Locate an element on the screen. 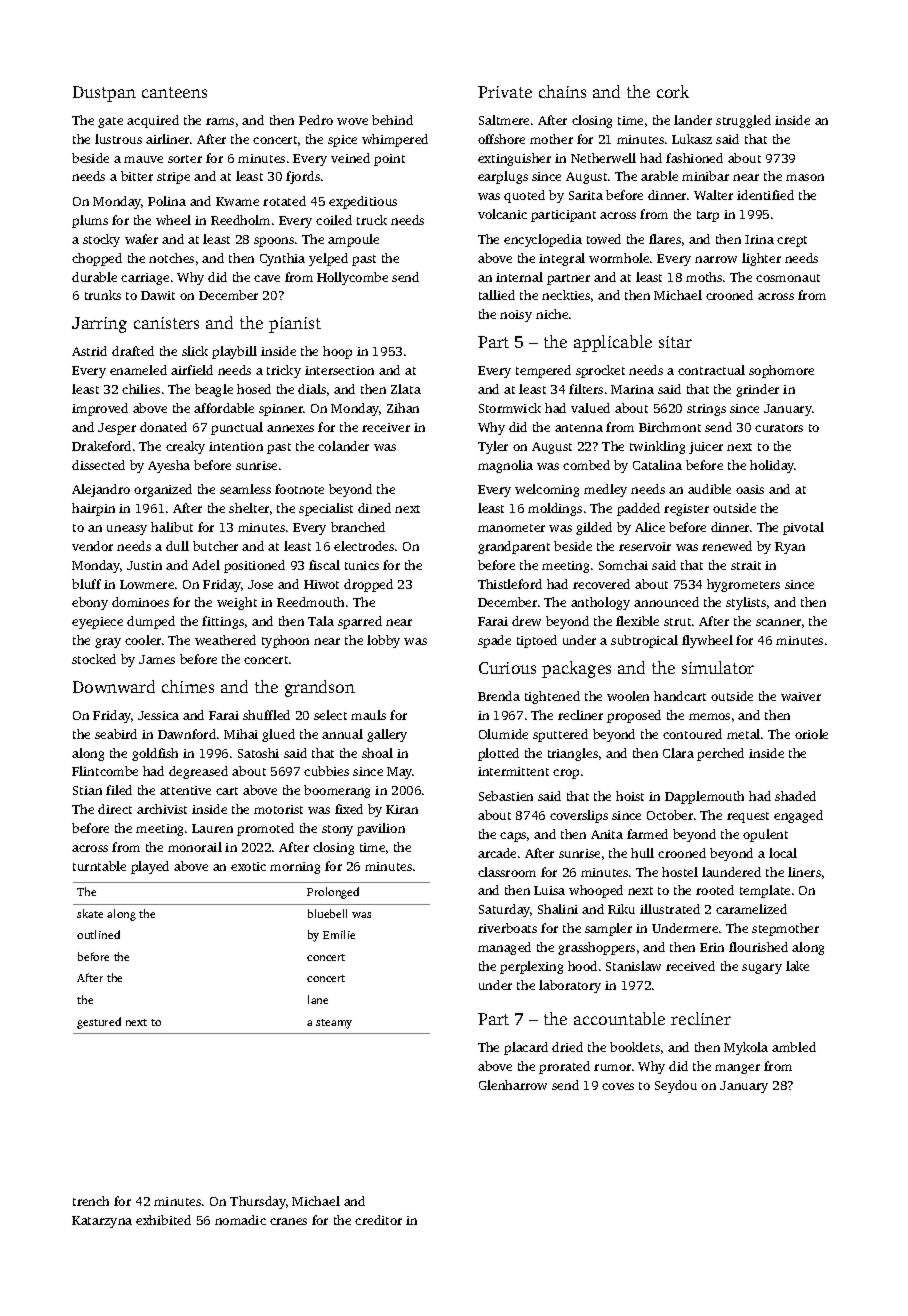 The image size is (908, 1316). exhibited is located at coordinates (163, 1220).
